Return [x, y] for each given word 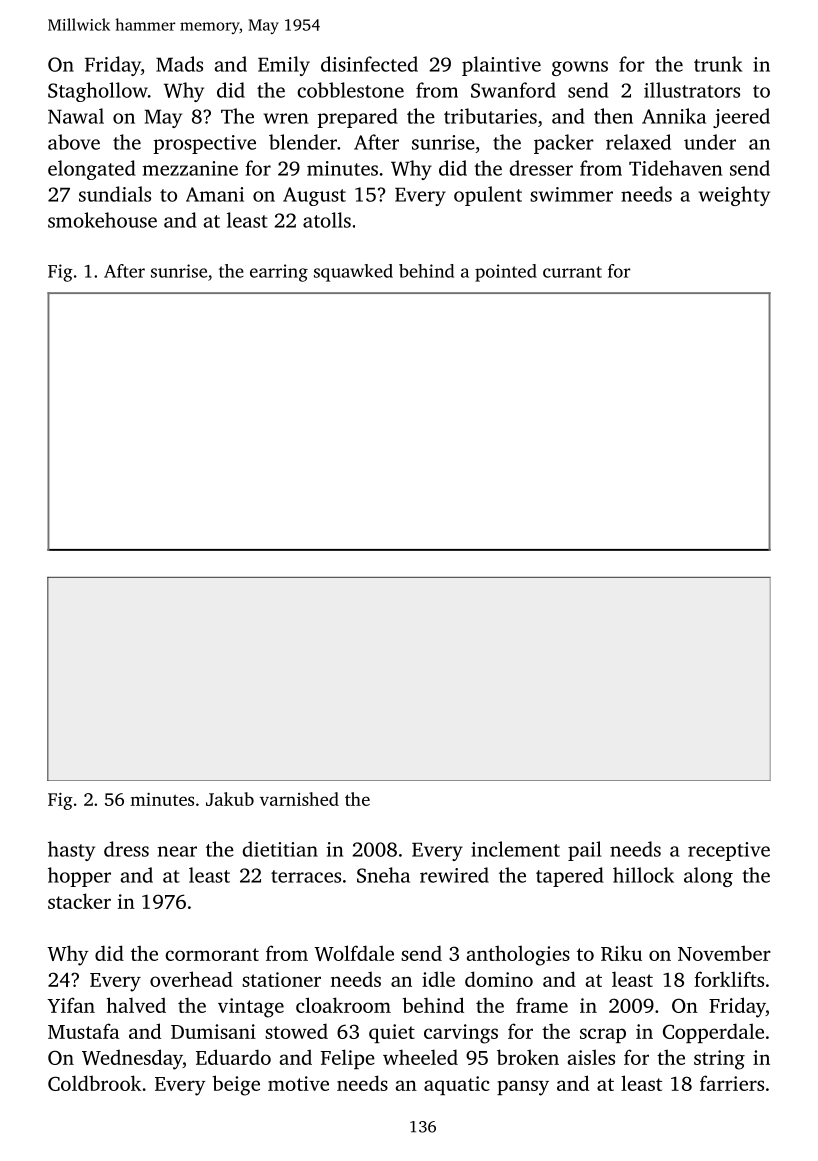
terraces [306, 876]
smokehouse [102, 220]
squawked [353, 273]
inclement [515, 849]
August [314, 196]
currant [572, 272]
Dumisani [213, 1031]
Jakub [230, 799]
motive [298, 1083]
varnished [299, 799]
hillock [643, 875]
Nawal [76, 116]
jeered [741, 118]
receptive [729, 851]
